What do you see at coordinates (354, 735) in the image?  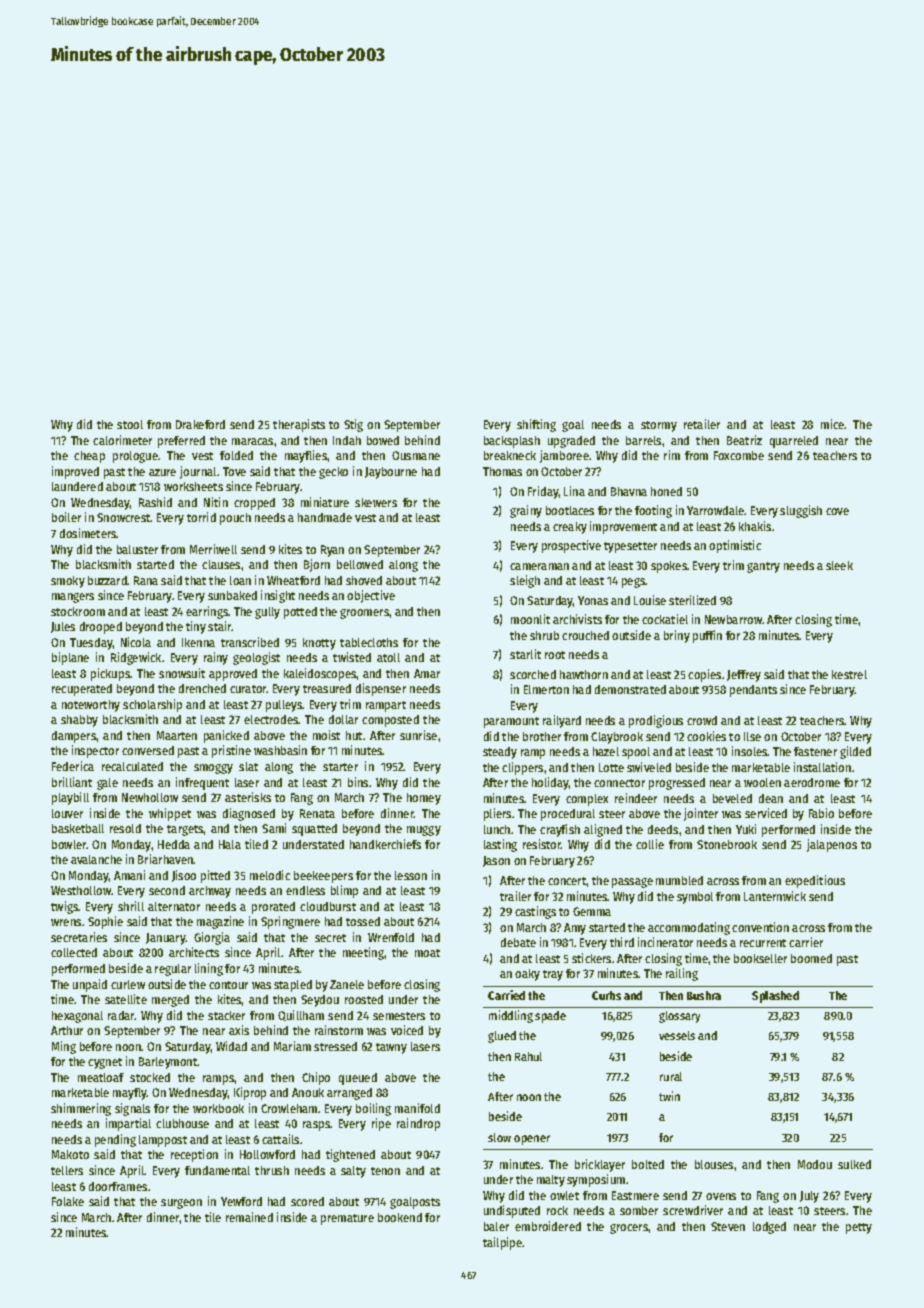 I see `hut` at bounding box center [354, 735].
